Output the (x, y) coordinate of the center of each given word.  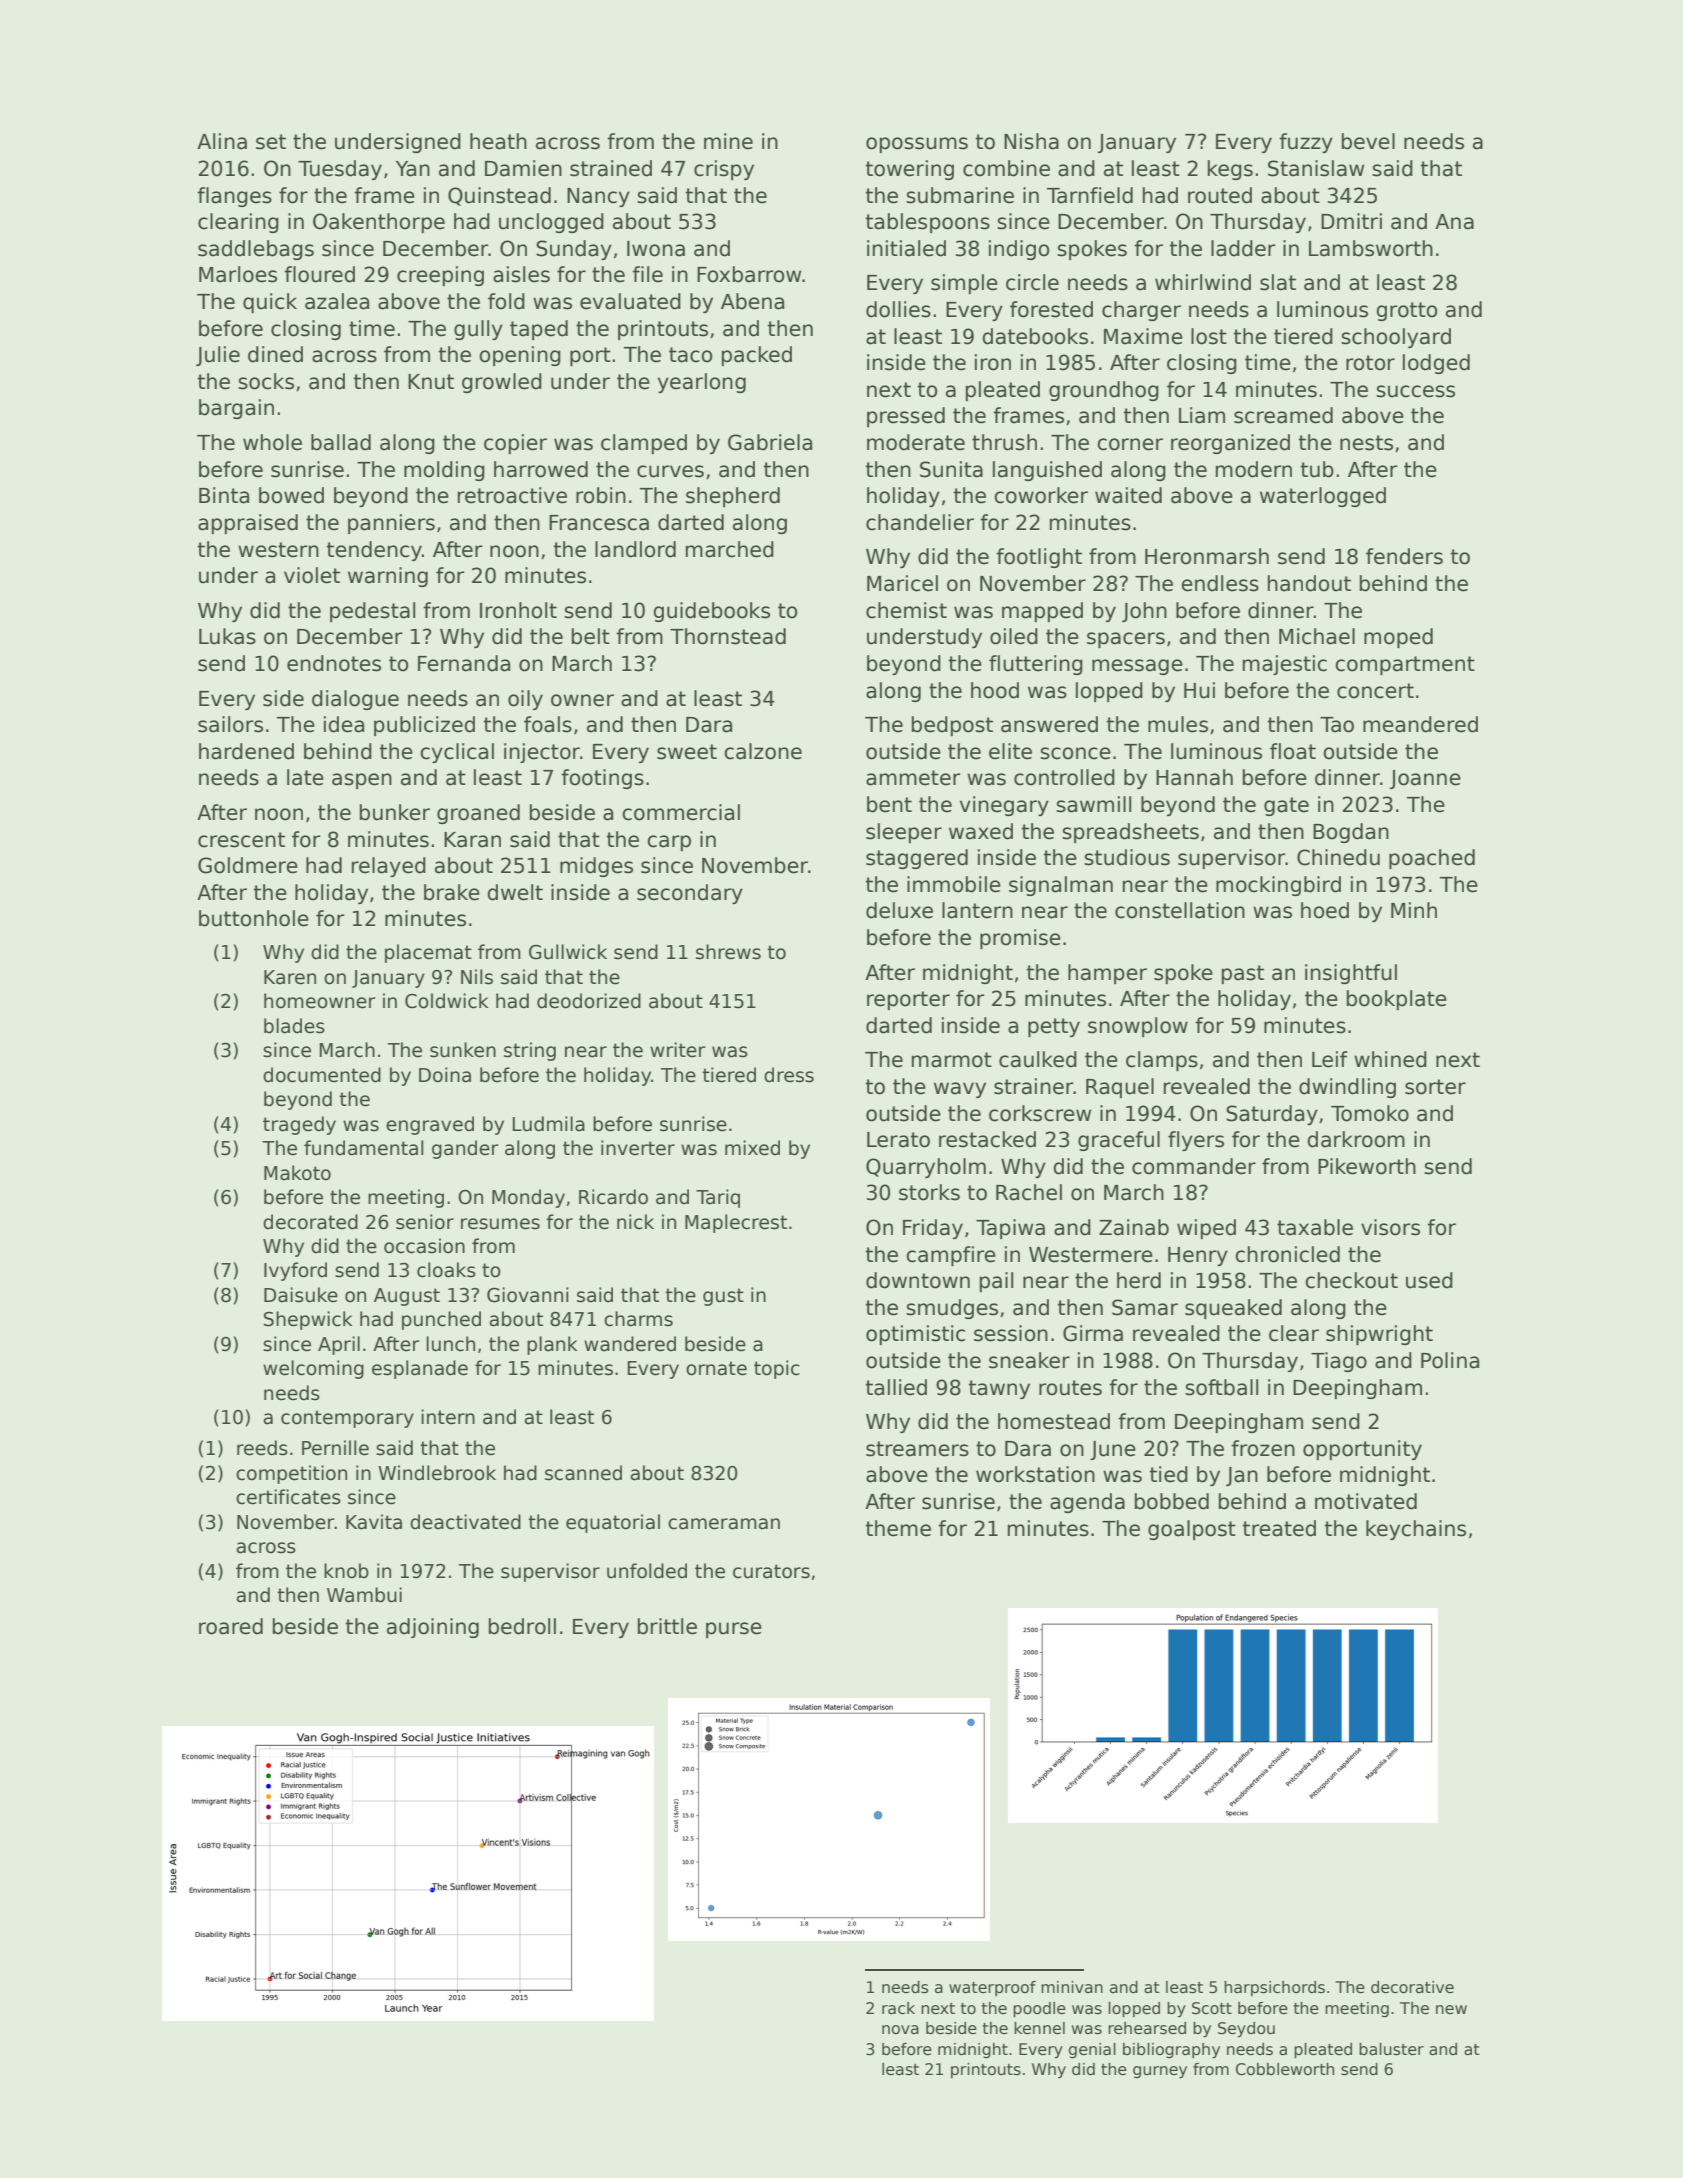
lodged (1436, 364)
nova (900, 2029)
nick (635, 1222)
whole (272, 442)
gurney (1160, 2072)
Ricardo (613, 1197)
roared (231, 1626)
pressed (906, 417)
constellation (1180, 910)
